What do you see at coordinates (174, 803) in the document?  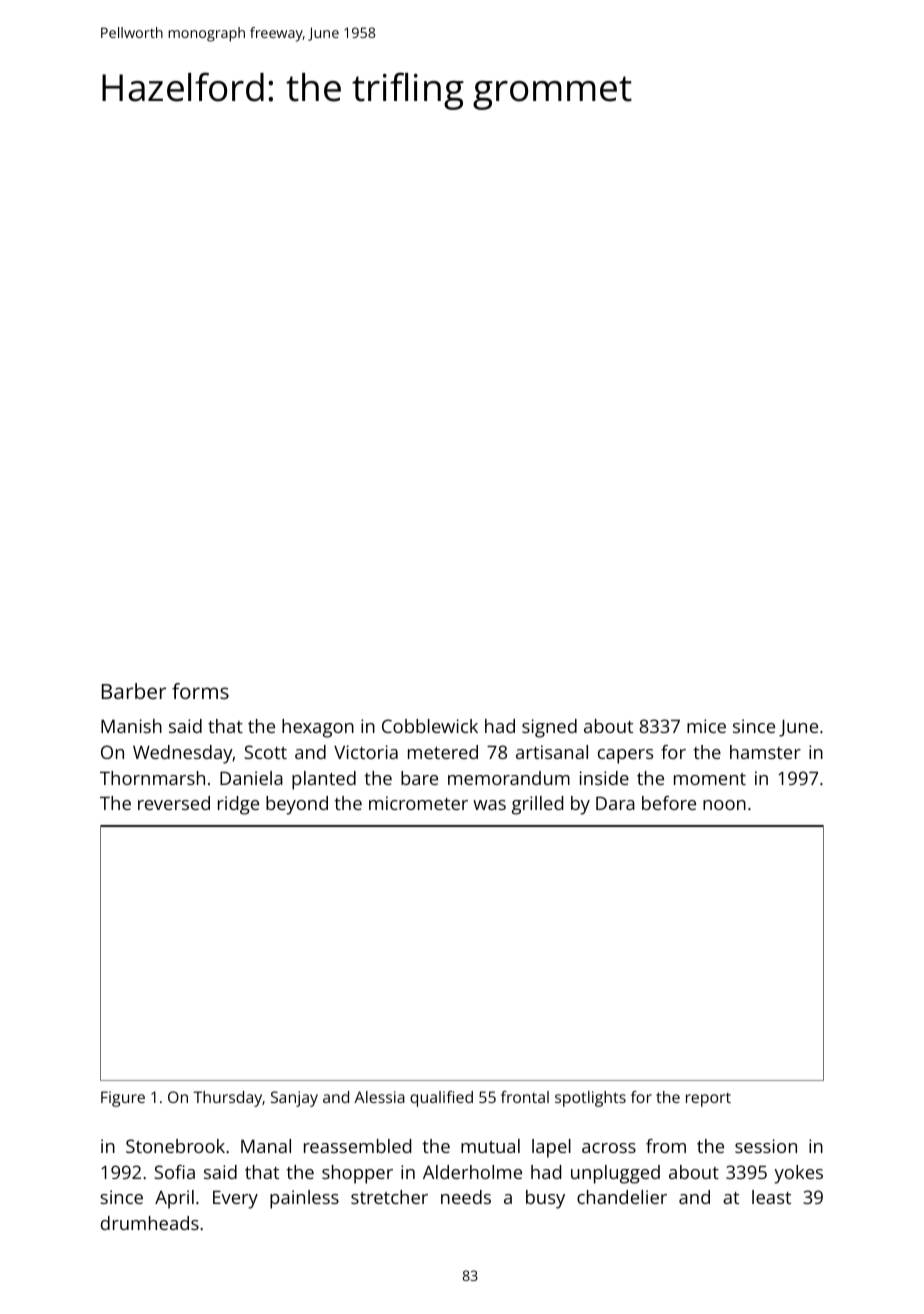 I see `reversed` at bounding box center [174, 803].
